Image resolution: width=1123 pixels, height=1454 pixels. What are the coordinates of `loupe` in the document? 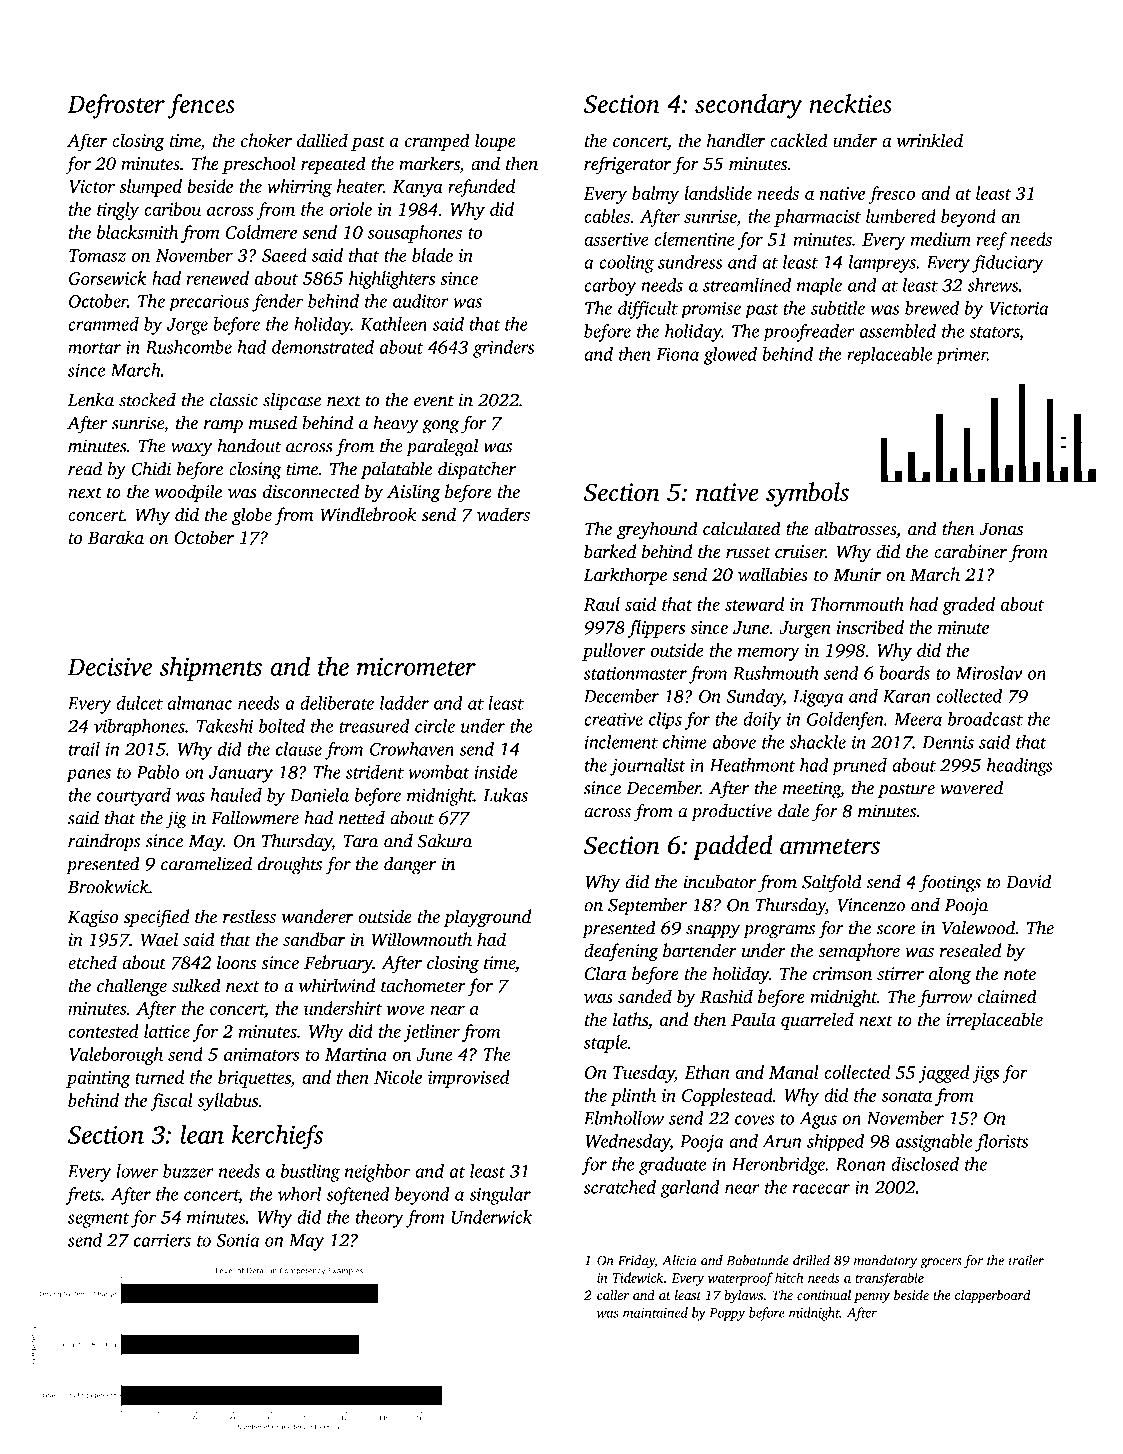 It's located at (495, 142).
